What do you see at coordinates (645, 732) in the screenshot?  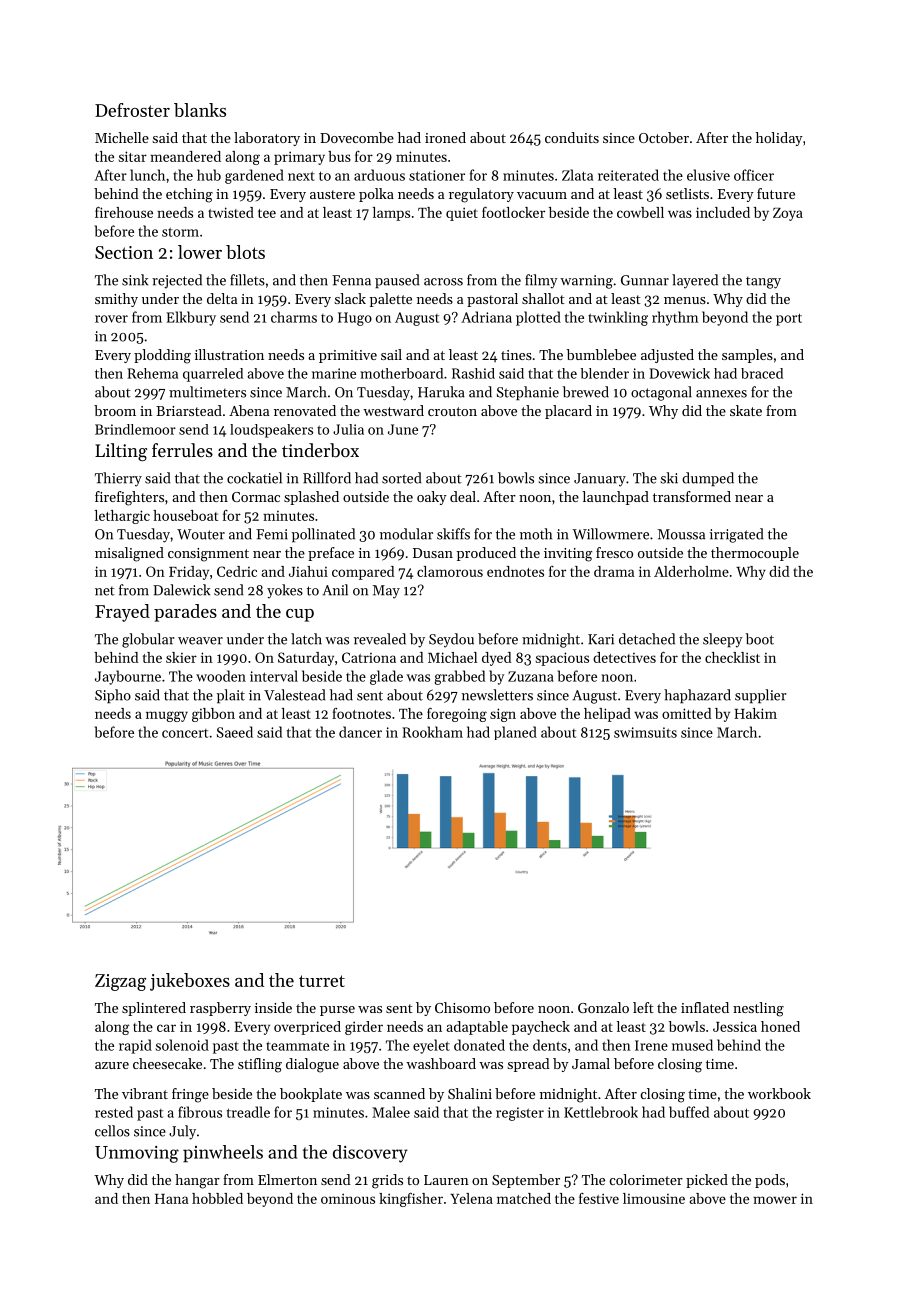 I see `swimsuits` at bounding box center [645, 732].
